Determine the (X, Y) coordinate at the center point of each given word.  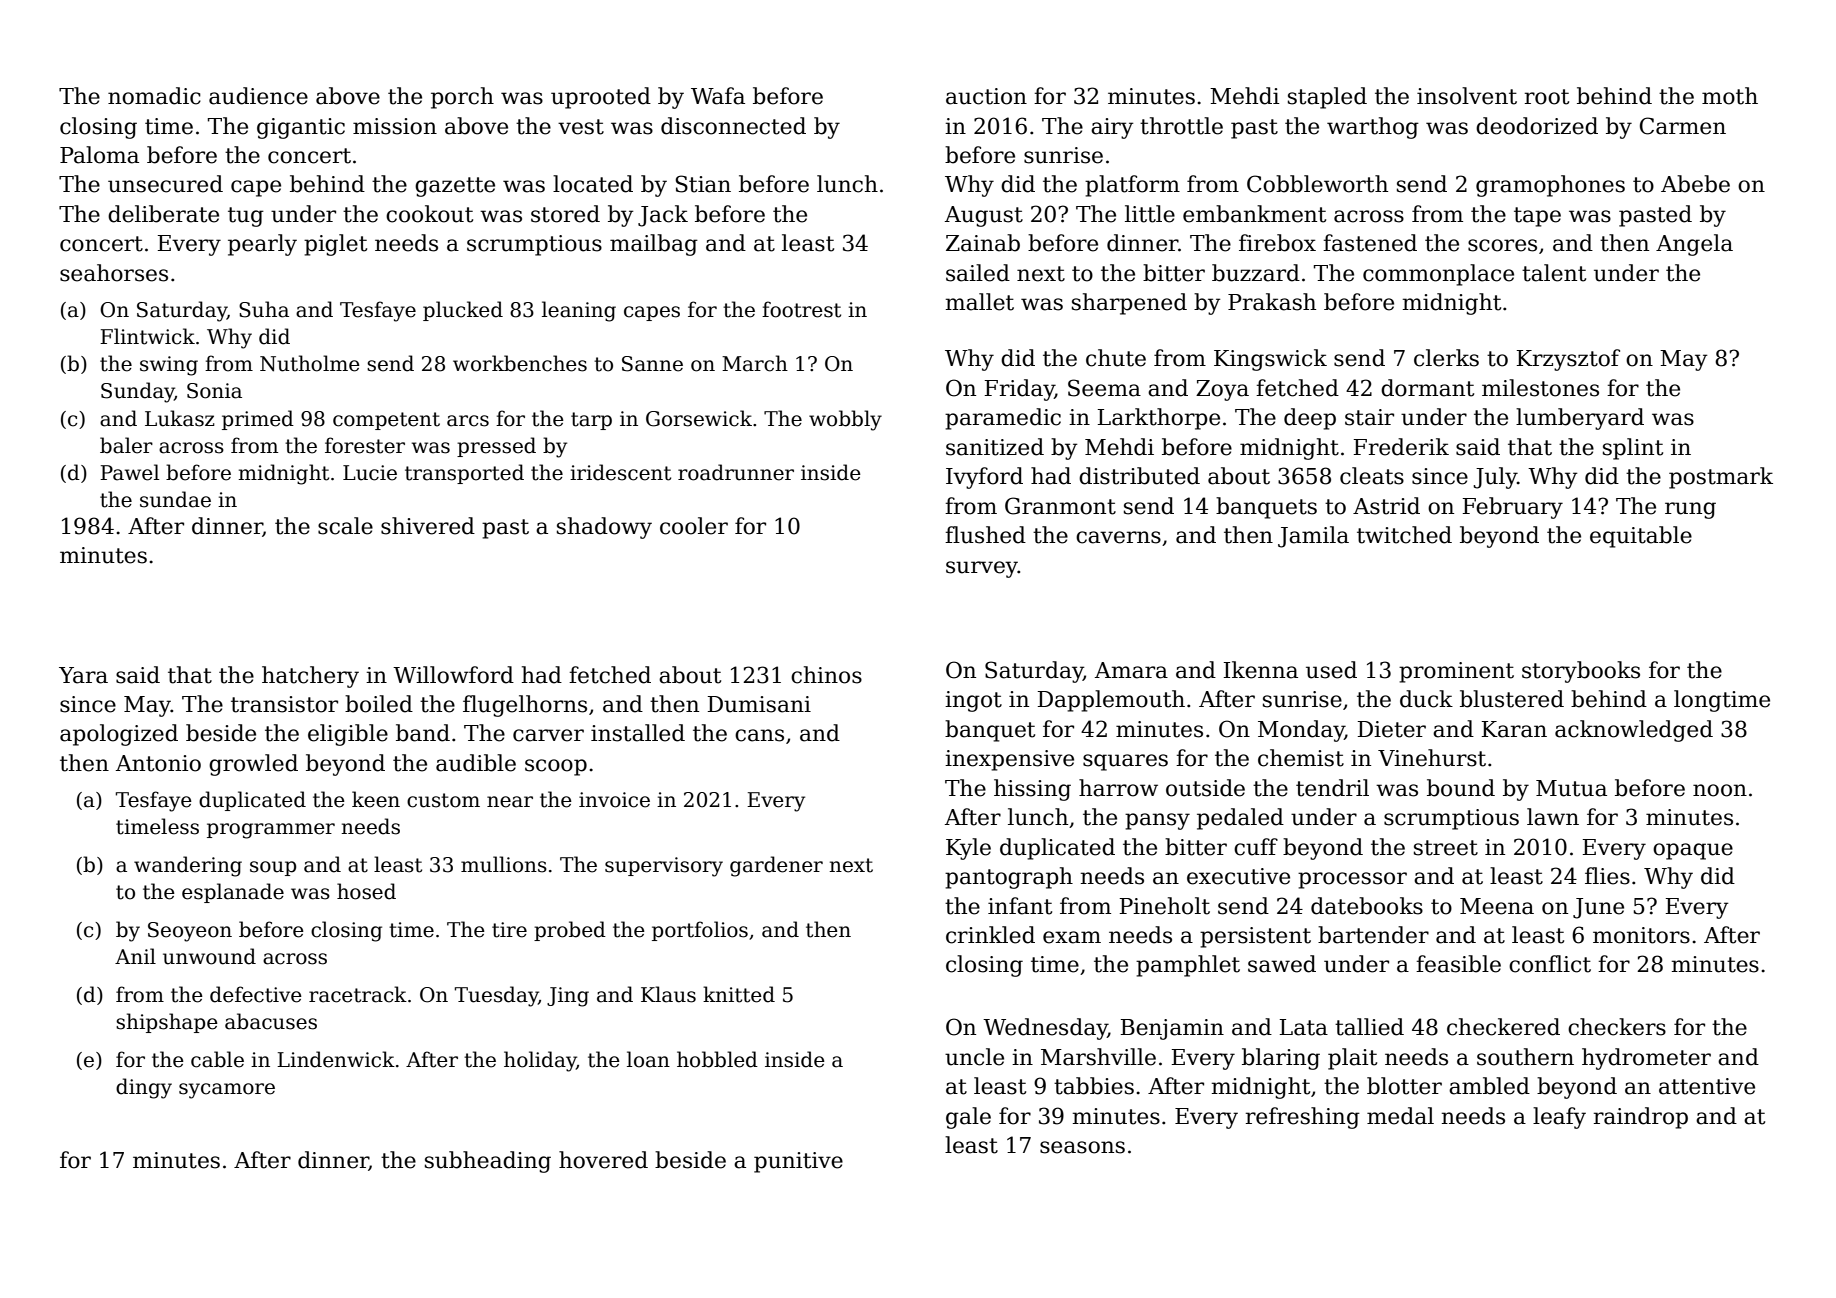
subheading (488, 1162)
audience (258, 96)
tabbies (1094, 1086)
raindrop (1641, 1118)
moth (1730, 96)
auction (986, 96)
